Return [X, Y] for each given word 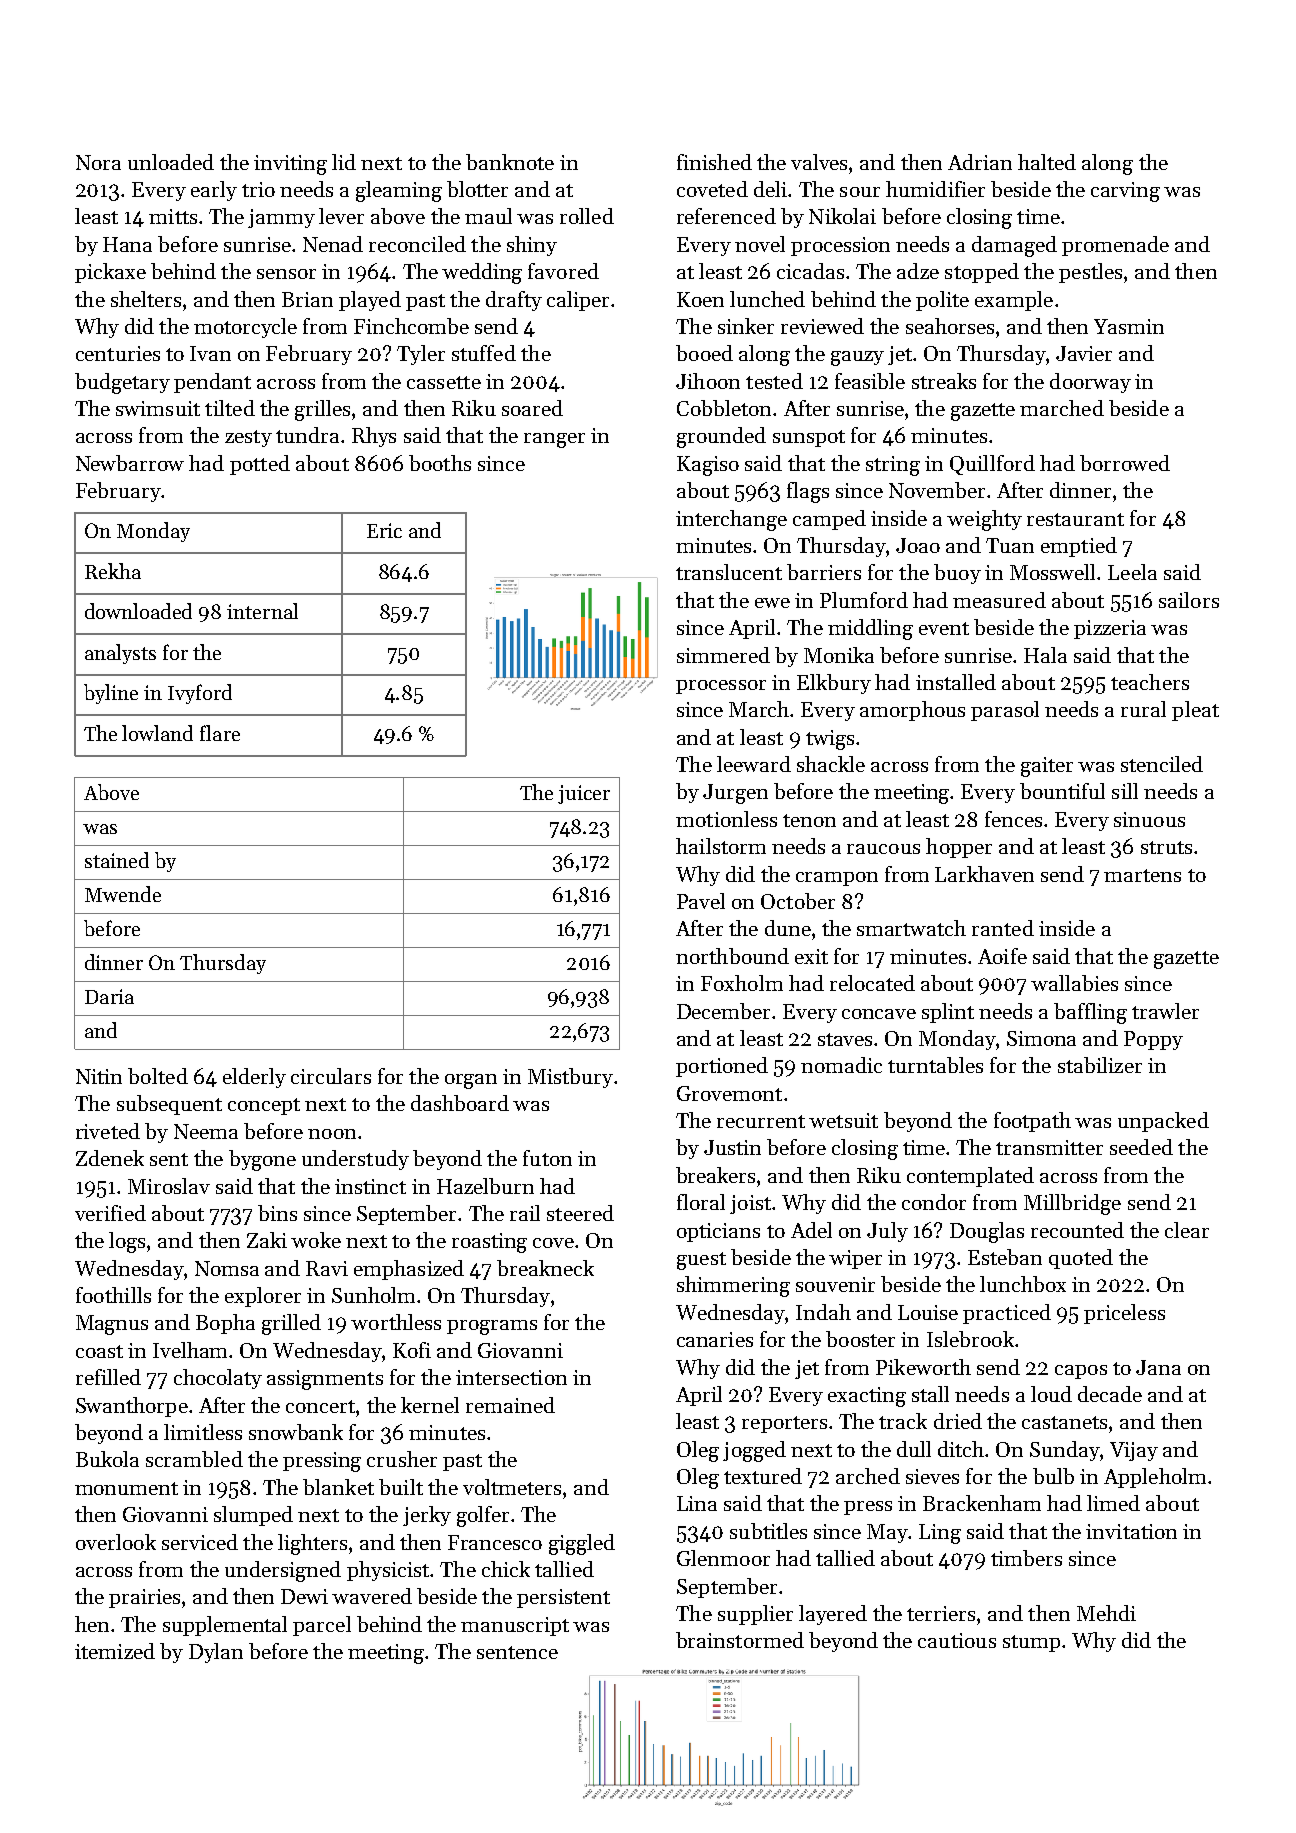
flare [220, 733]
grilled [291, 1324]
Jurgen [735, 794]
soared [532, 408]
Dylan [216, 1653]
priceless [1124, 1314]
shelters [146, 299]
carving [1125, 192]
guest [701, 1261]
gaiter [1047, 767]
